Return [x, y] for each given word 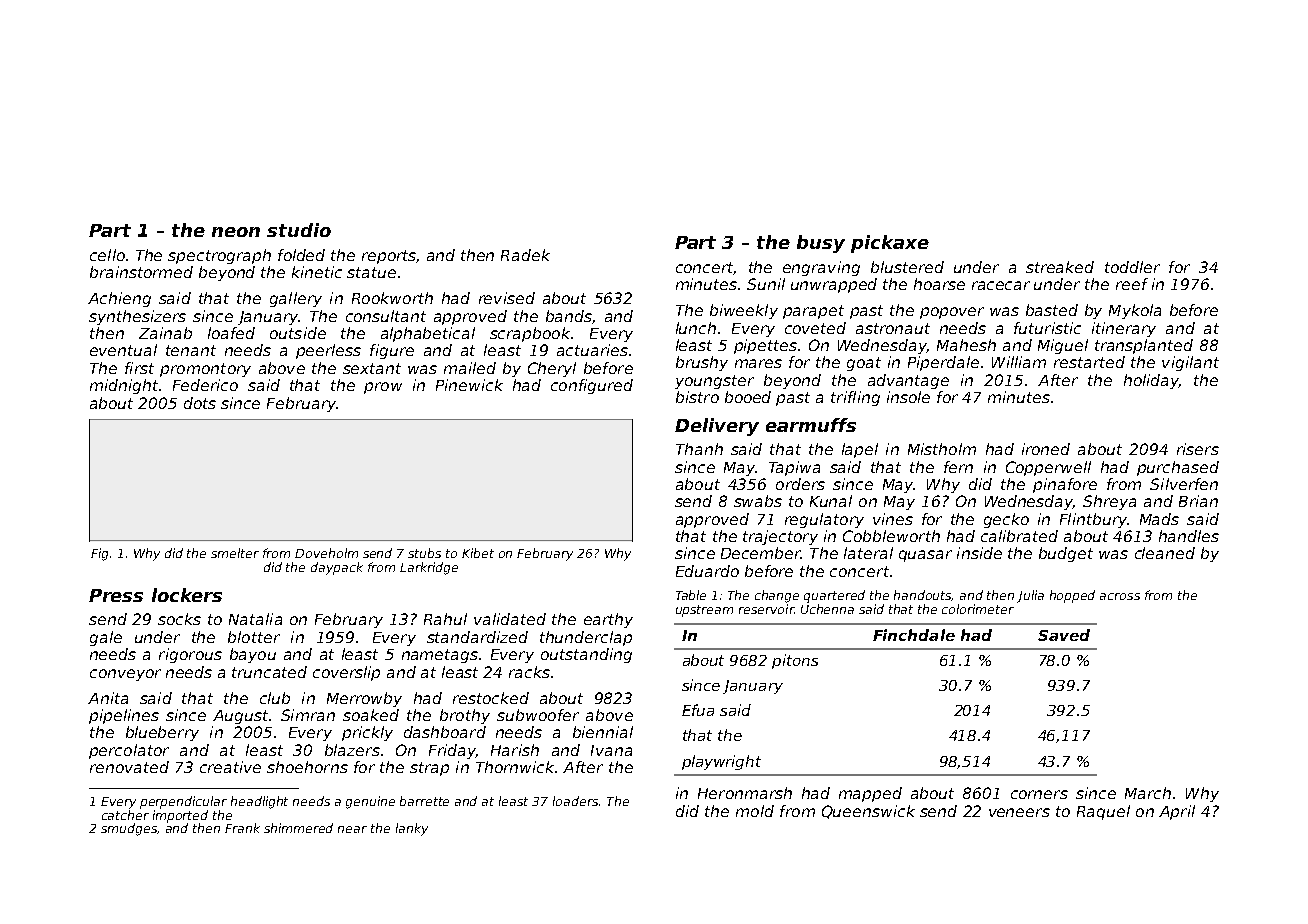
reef [1132, 284]
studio [299, 230]
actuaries [592, 350]
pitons [795, 661]
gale [106, 638]
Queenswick [868, 812]
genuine [370, 802]
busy [821, 244]
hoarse [939, 284]
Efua [698, 710]
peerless [328, 351]
